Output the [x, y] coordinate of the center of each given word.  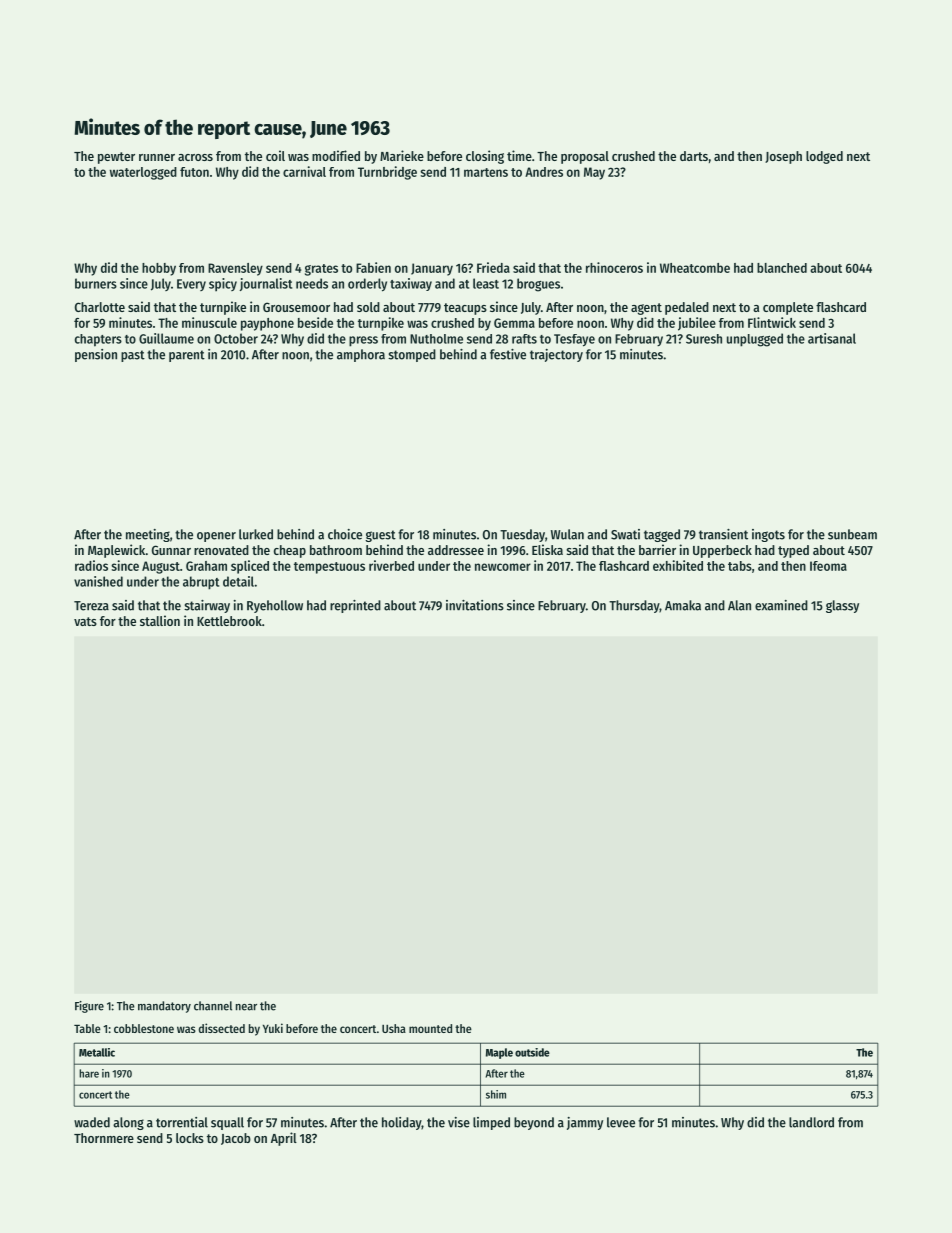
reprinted [355, 606]
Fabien [373, 267]
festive [508, 354]
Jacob [236, 1139]
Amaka [683, 605]
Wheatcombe [695, 268]
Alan [739, 605]
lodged [824, 157]
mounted [430, 1028]
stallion [160, 620]
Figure [89, 1007]
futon [194, 172]
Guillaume [166, 338]
